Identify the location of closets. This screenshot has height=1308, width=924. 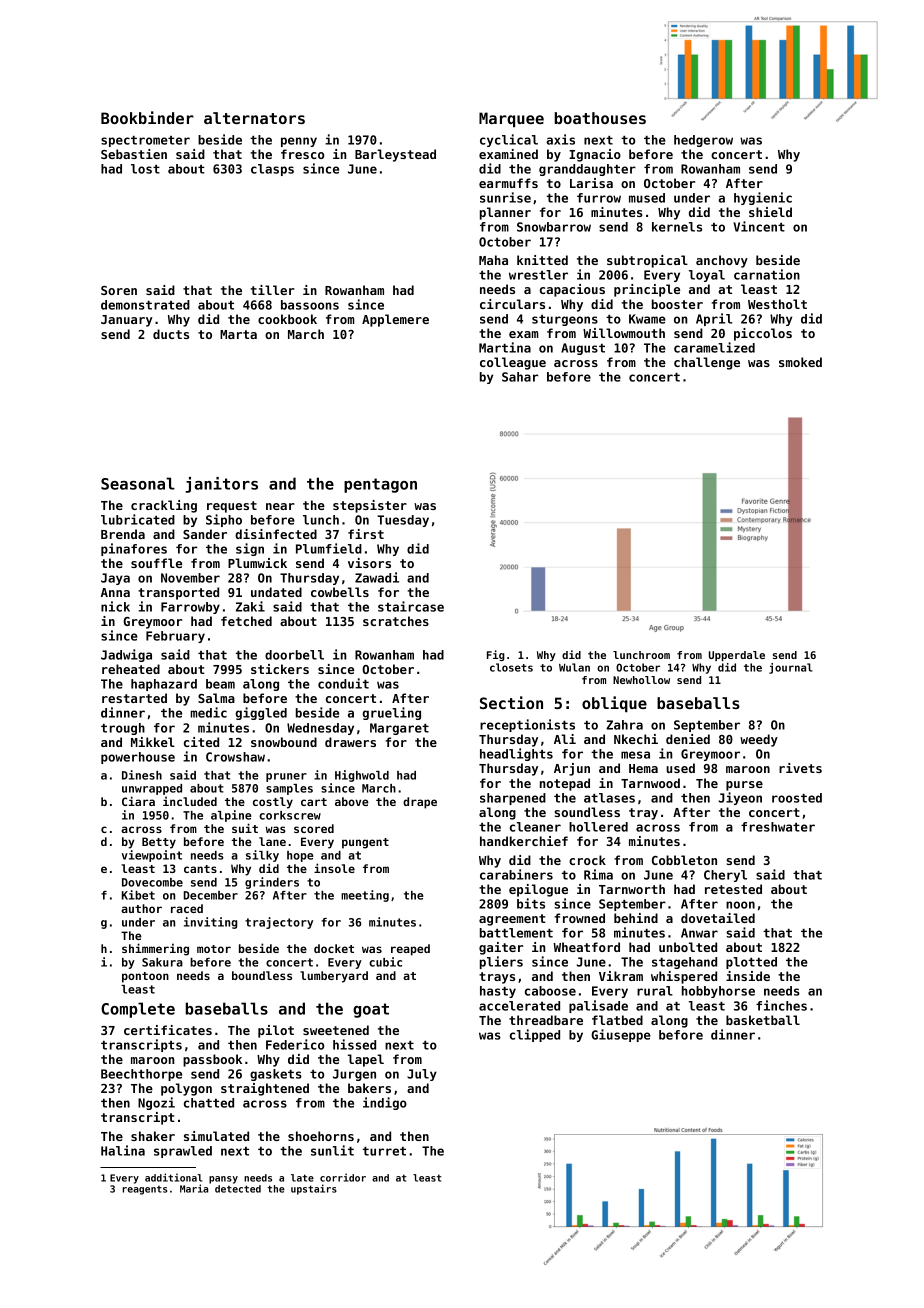
(511, 667).
